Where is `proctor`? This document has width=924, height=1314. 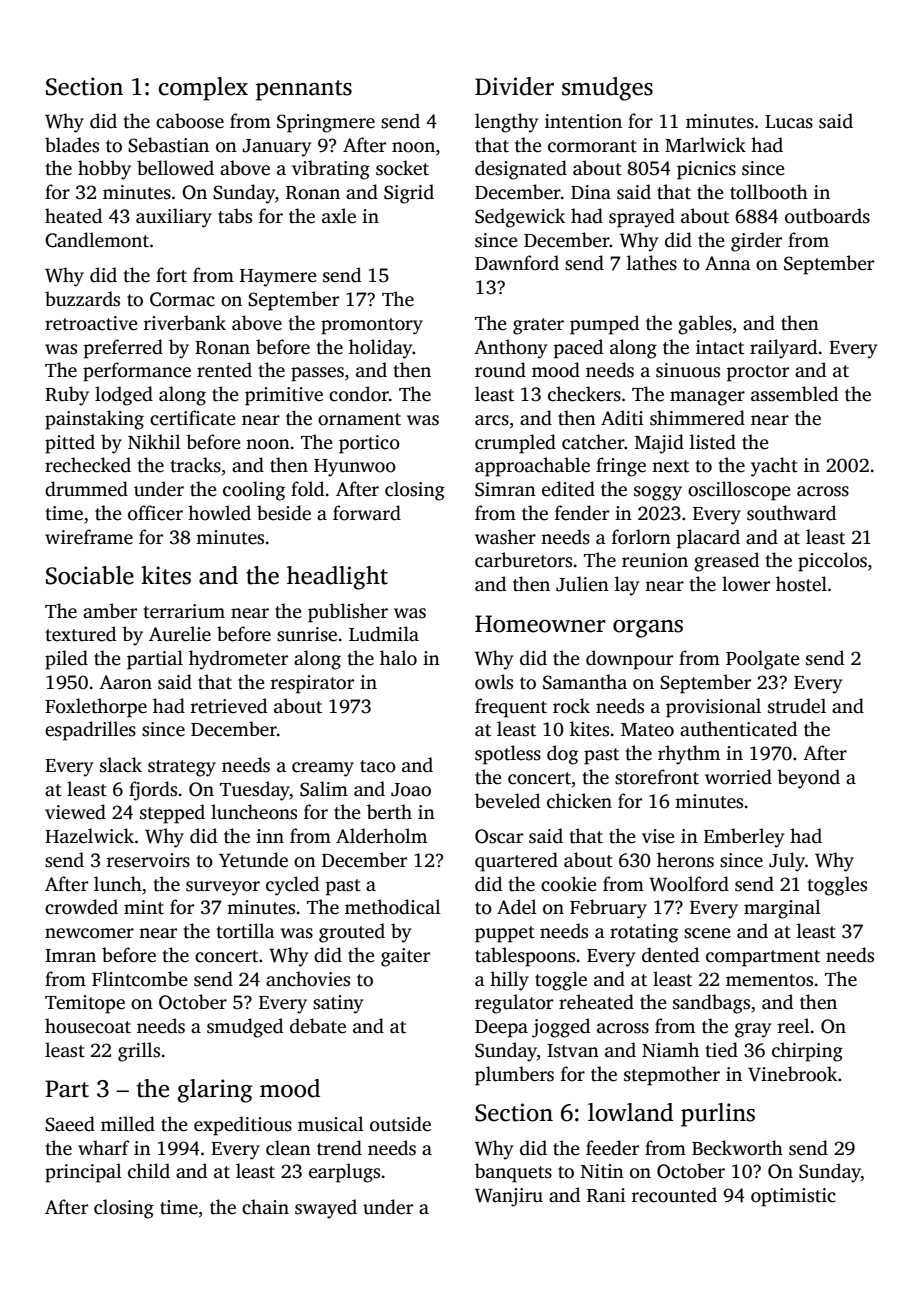
proctor is located at coordinates (758, 373).
